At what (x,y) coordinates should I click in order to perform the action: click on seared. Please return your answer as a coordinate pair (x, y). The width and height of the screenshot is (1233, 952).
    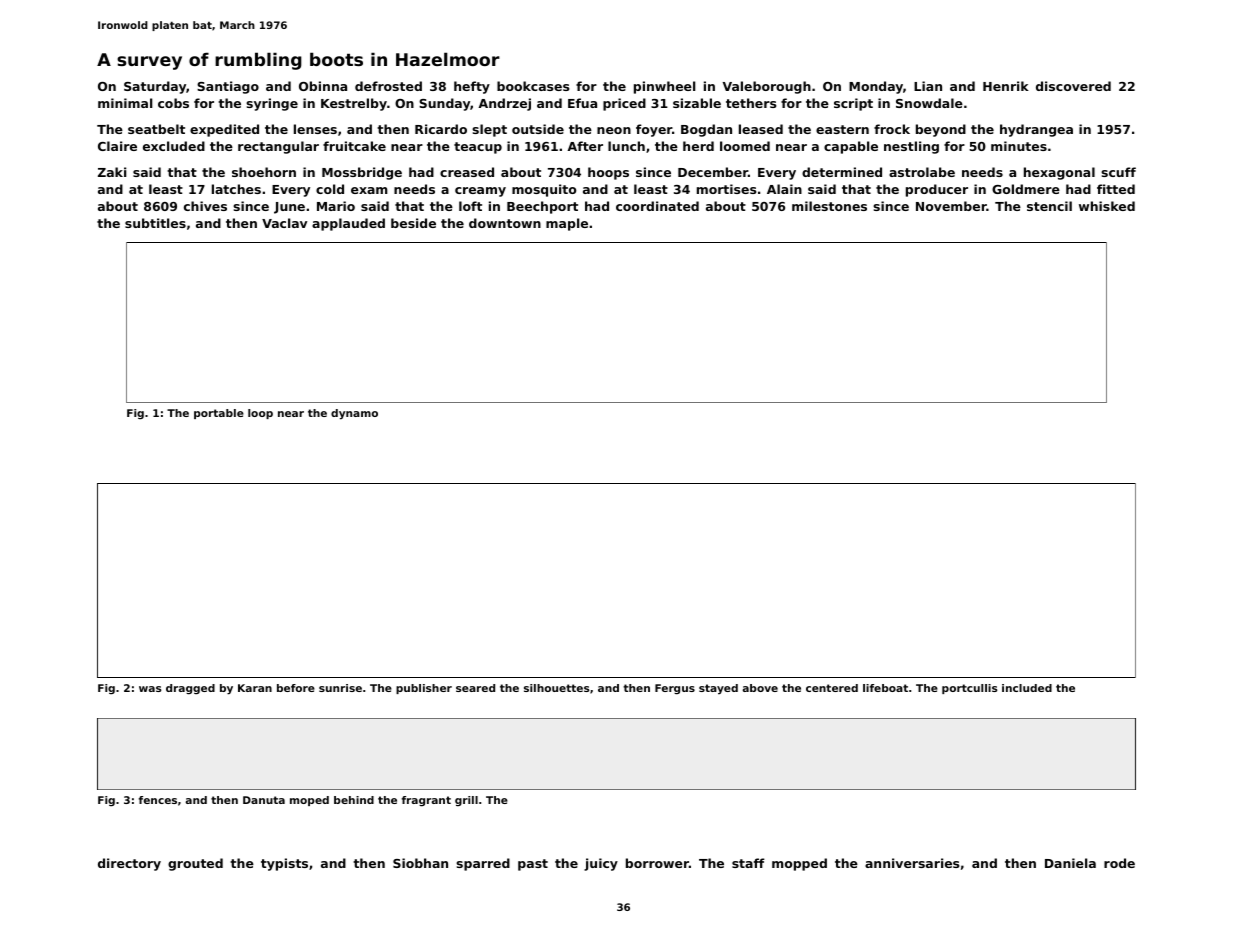
    Looking at the image, I should click on (475, 688).
